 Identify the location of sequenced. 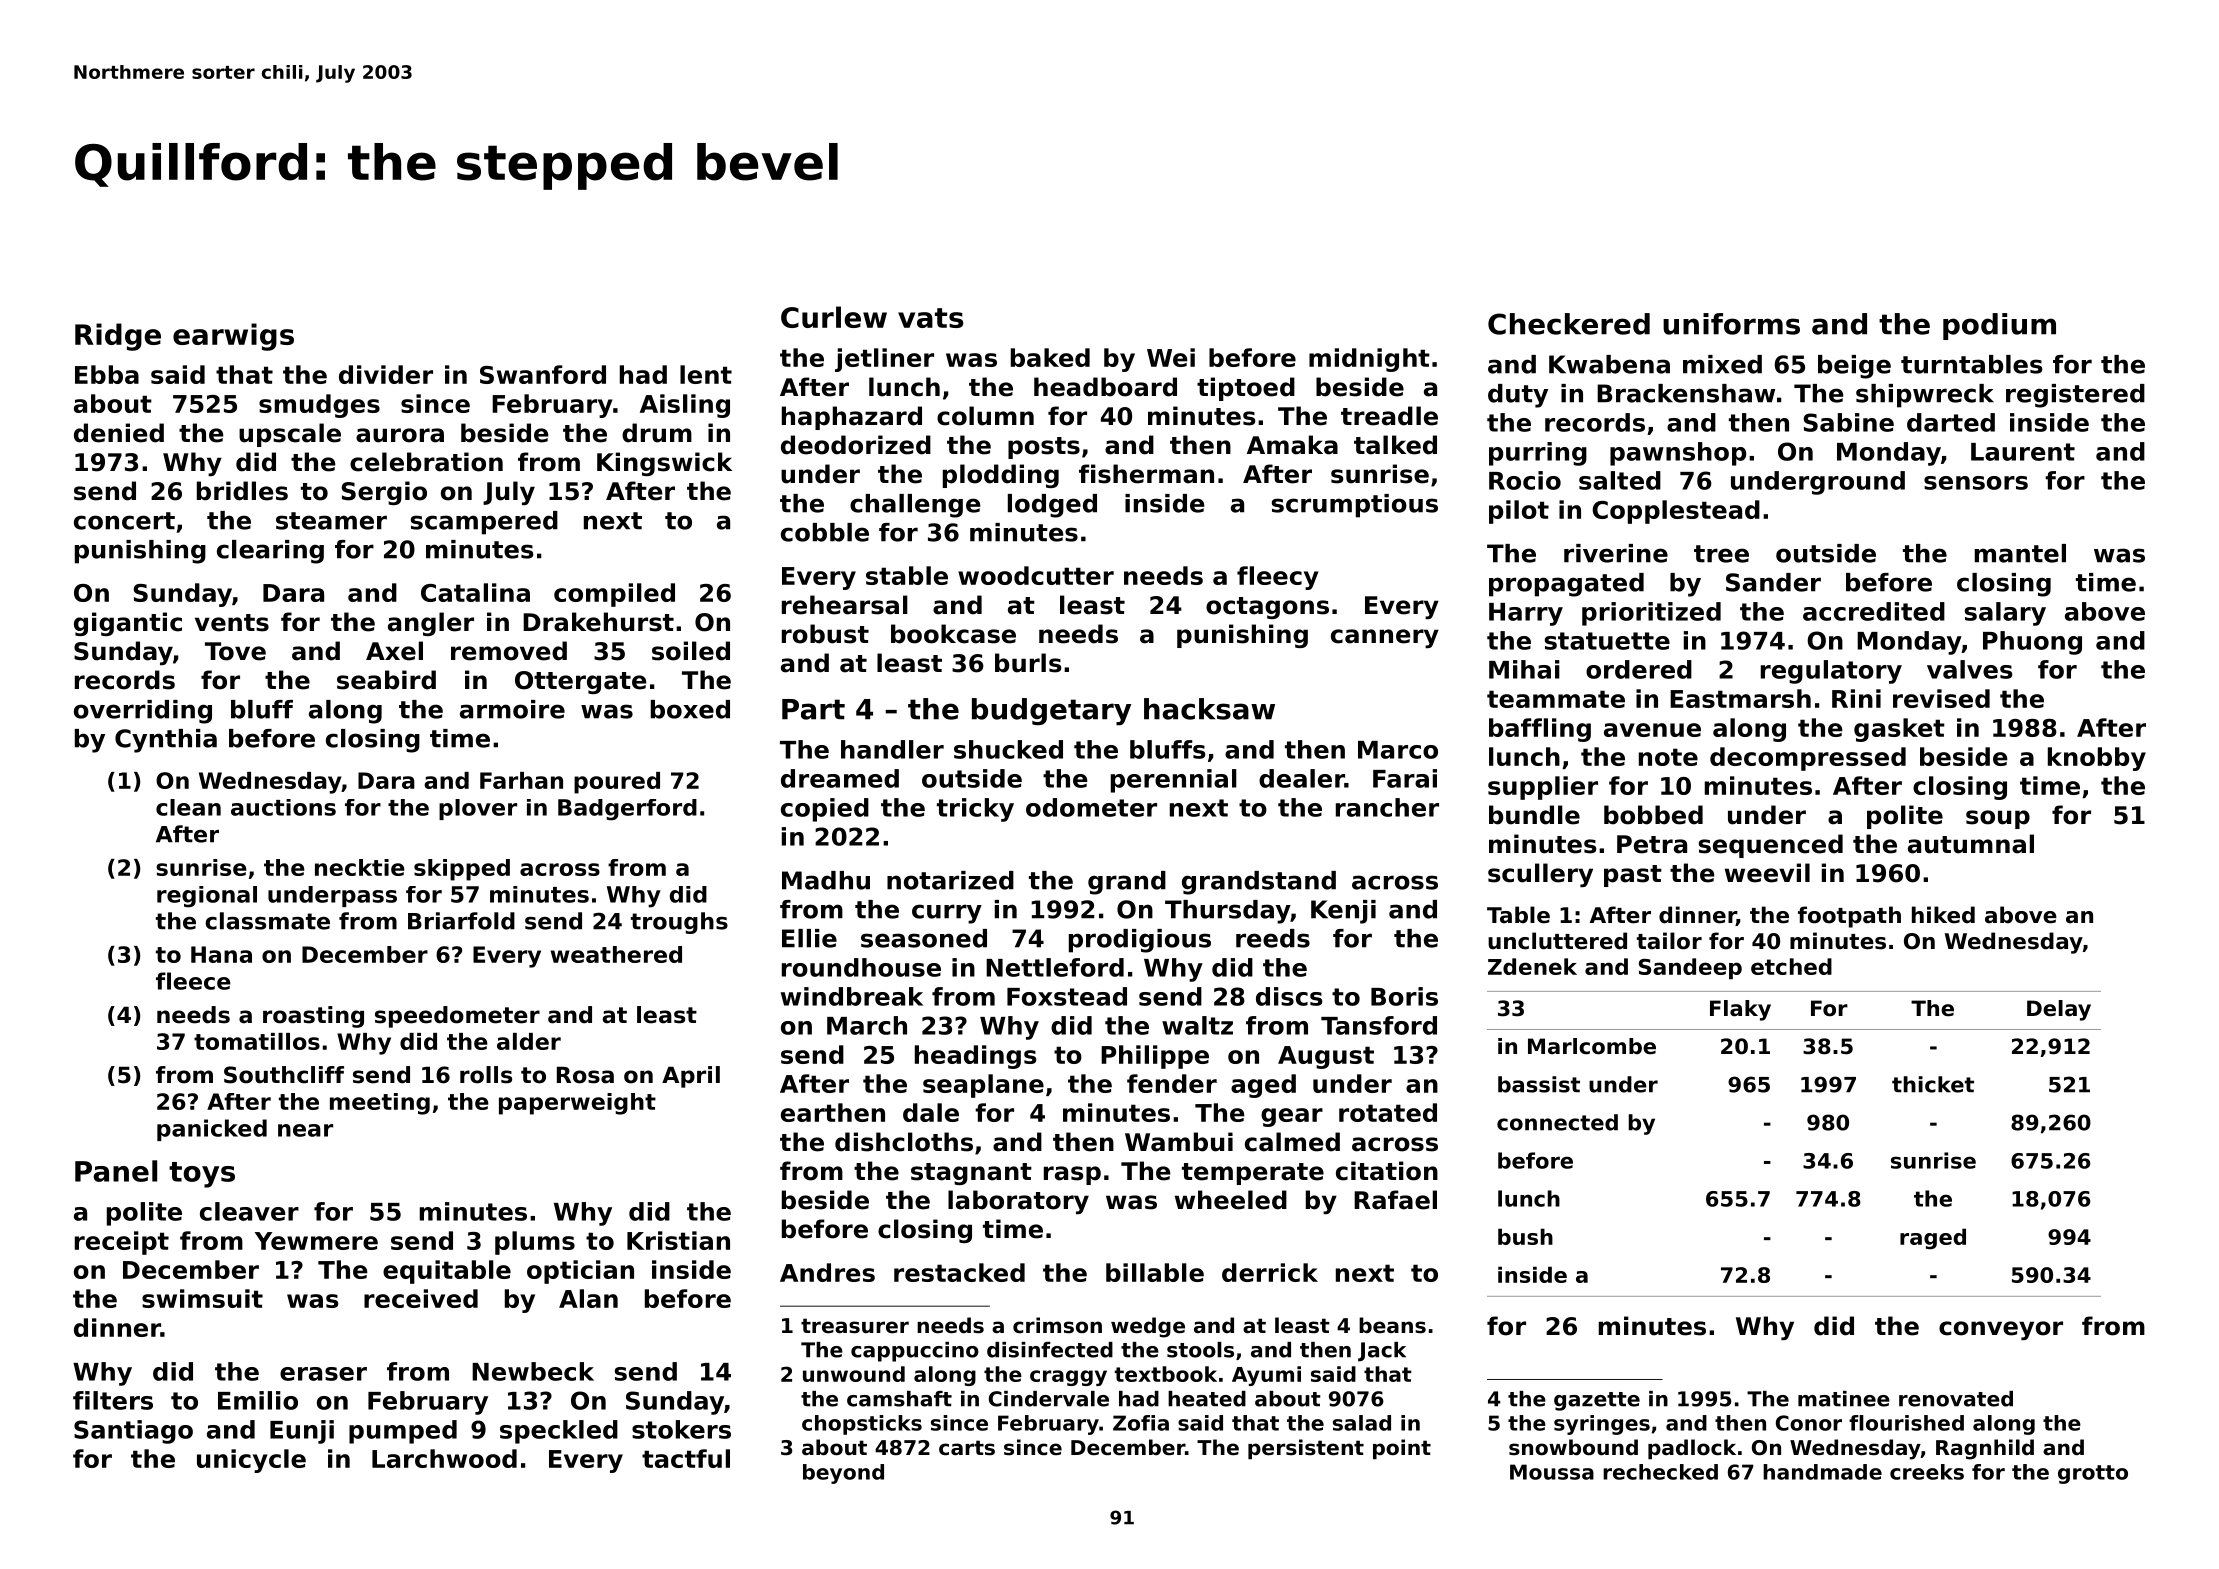
(1771, 846).
